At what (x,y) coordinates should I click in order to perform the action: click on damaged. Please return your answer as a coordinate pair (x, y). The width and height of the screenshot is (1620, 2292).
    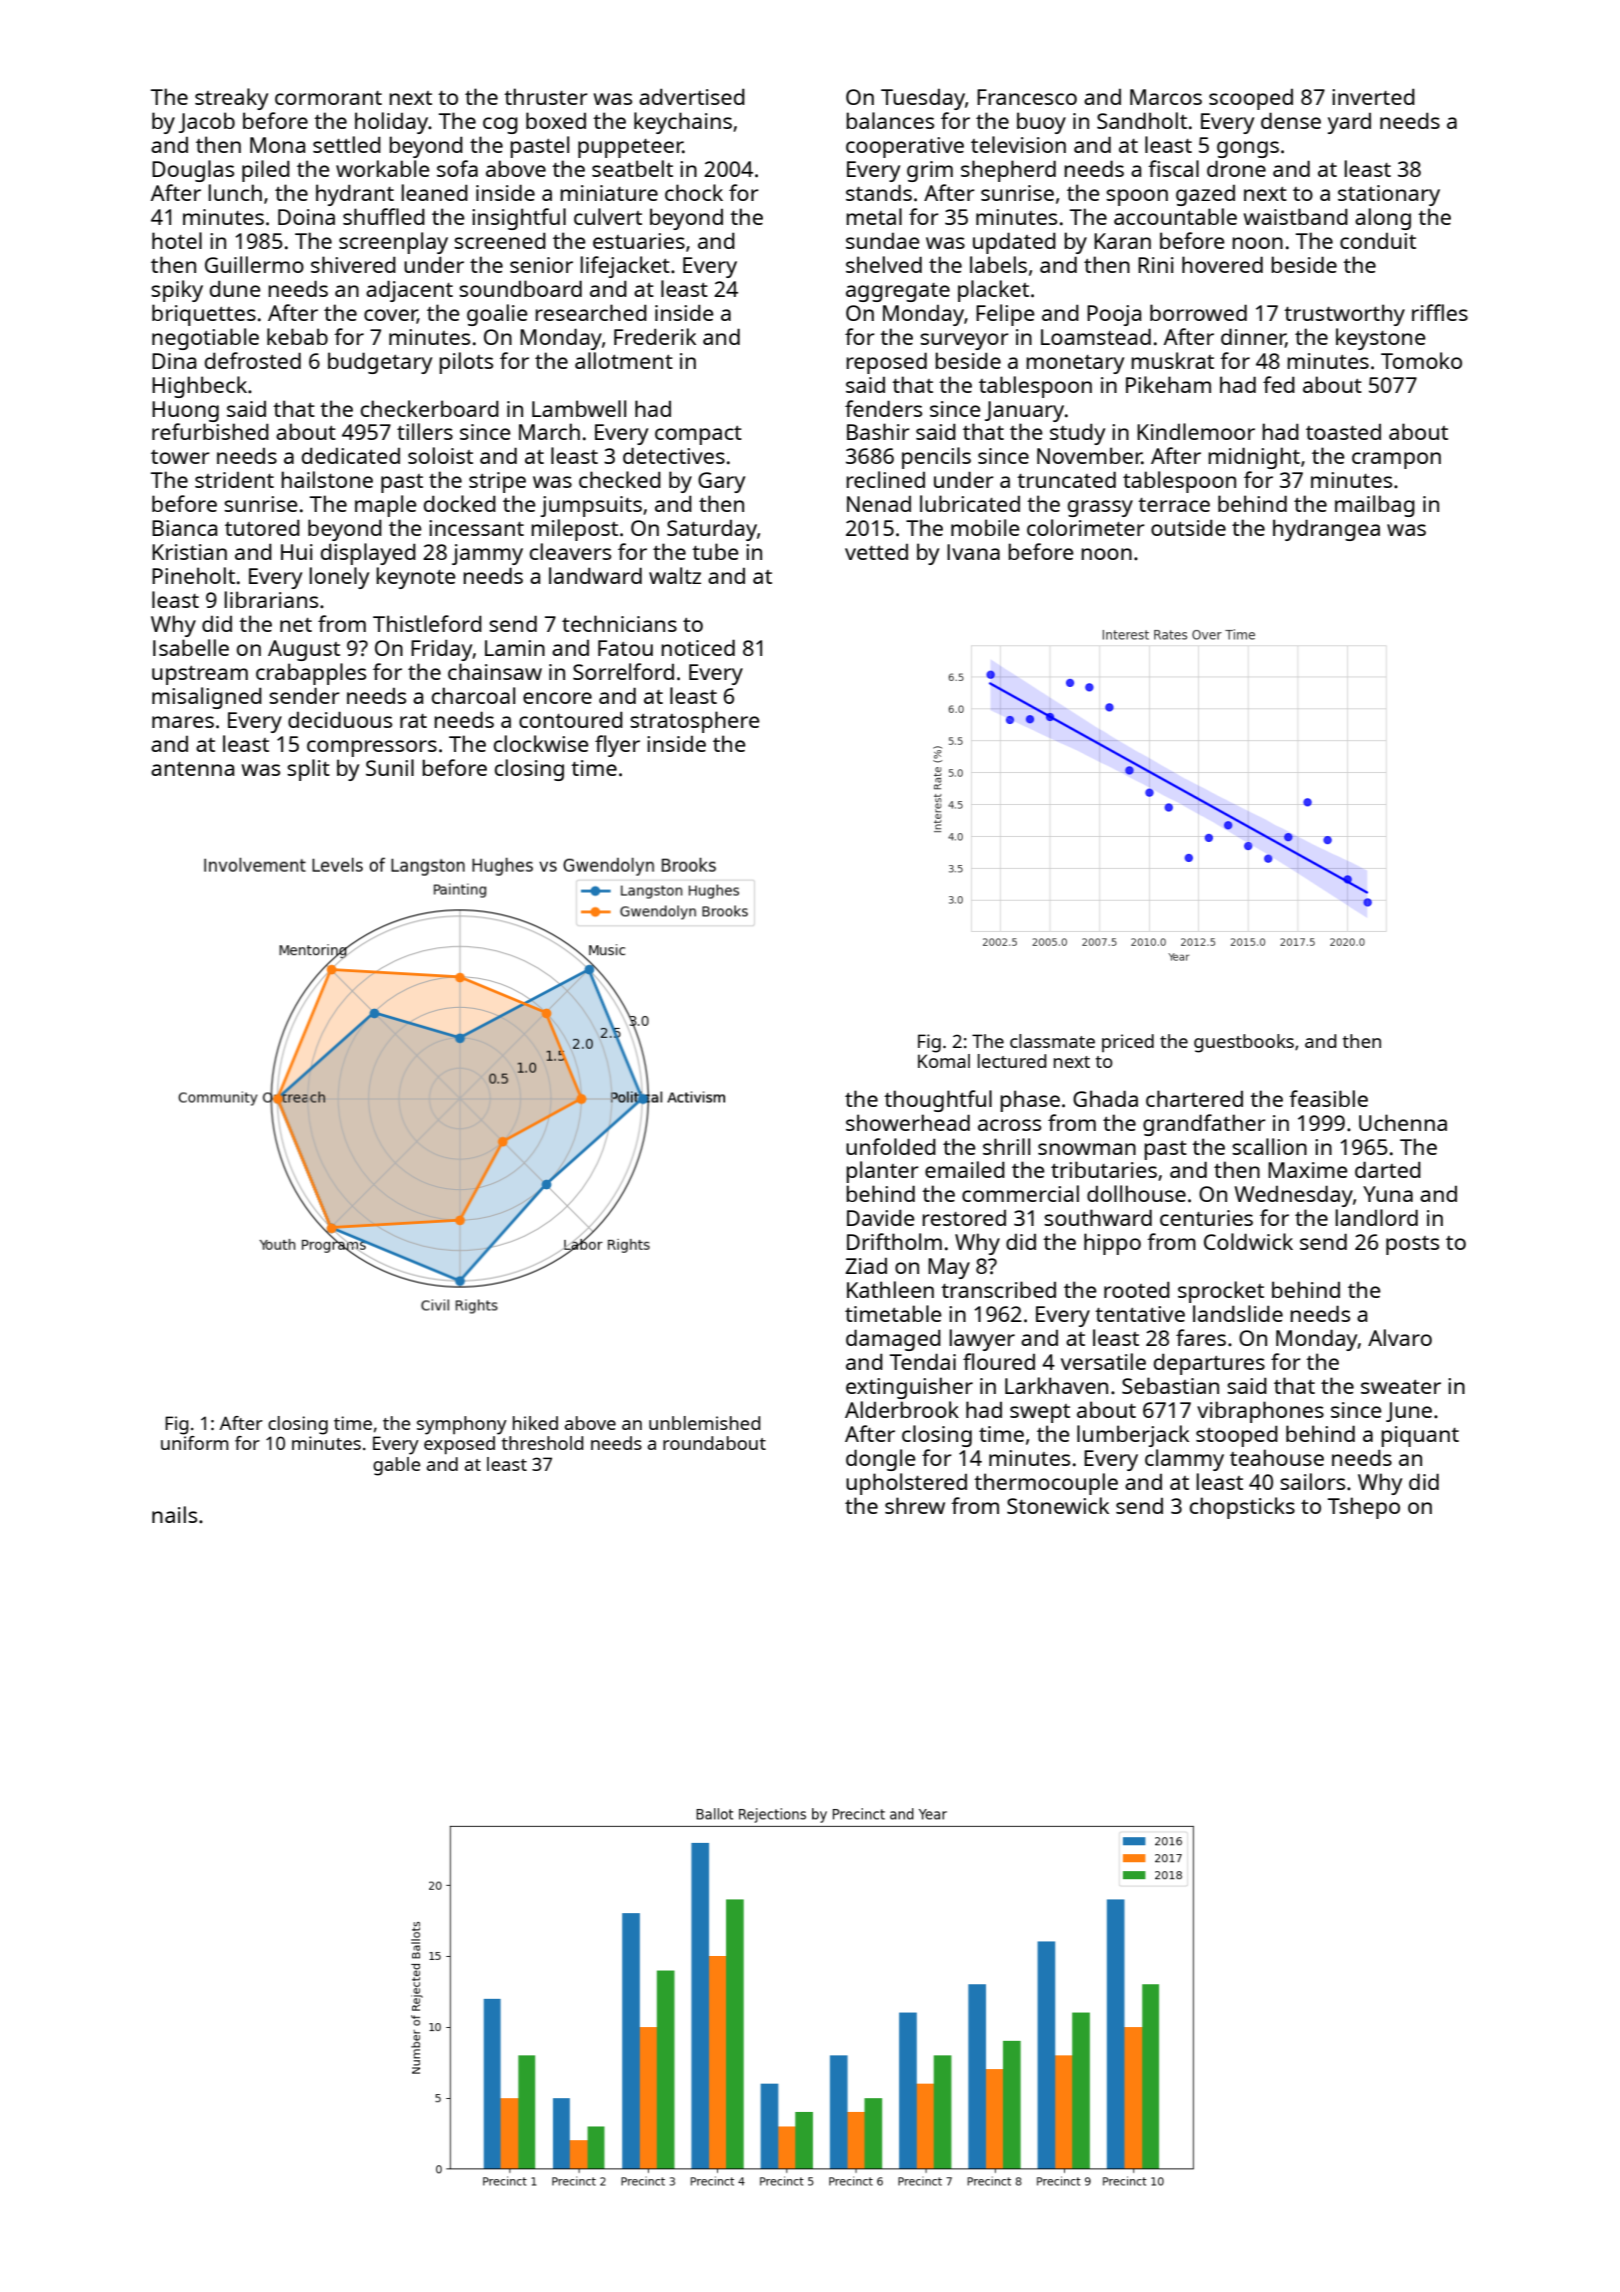
    Looking at the image, I should click on (893, 1340).
